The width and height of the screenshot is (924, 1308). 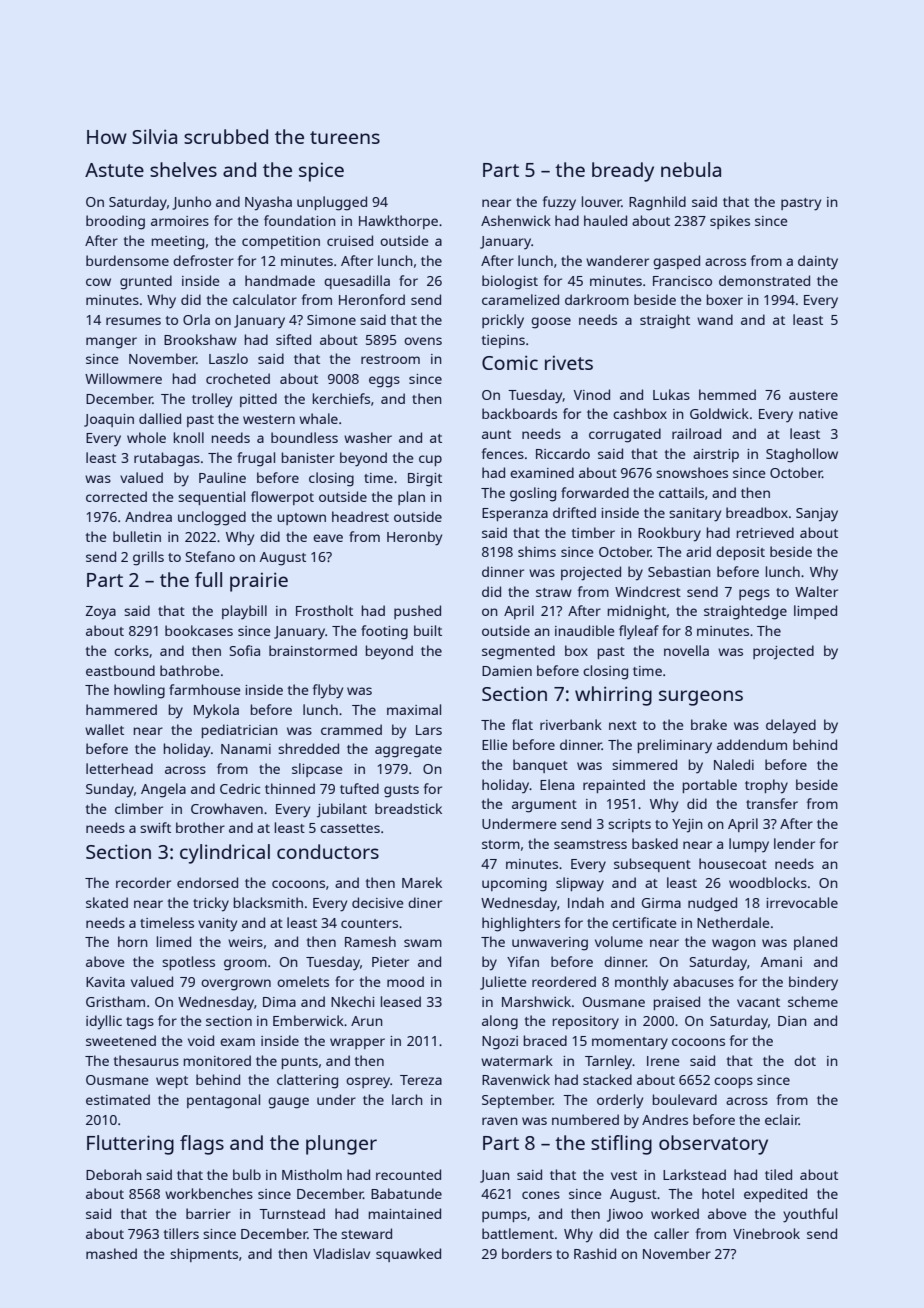 I want to click on spice, so click(x=321, y=172).
